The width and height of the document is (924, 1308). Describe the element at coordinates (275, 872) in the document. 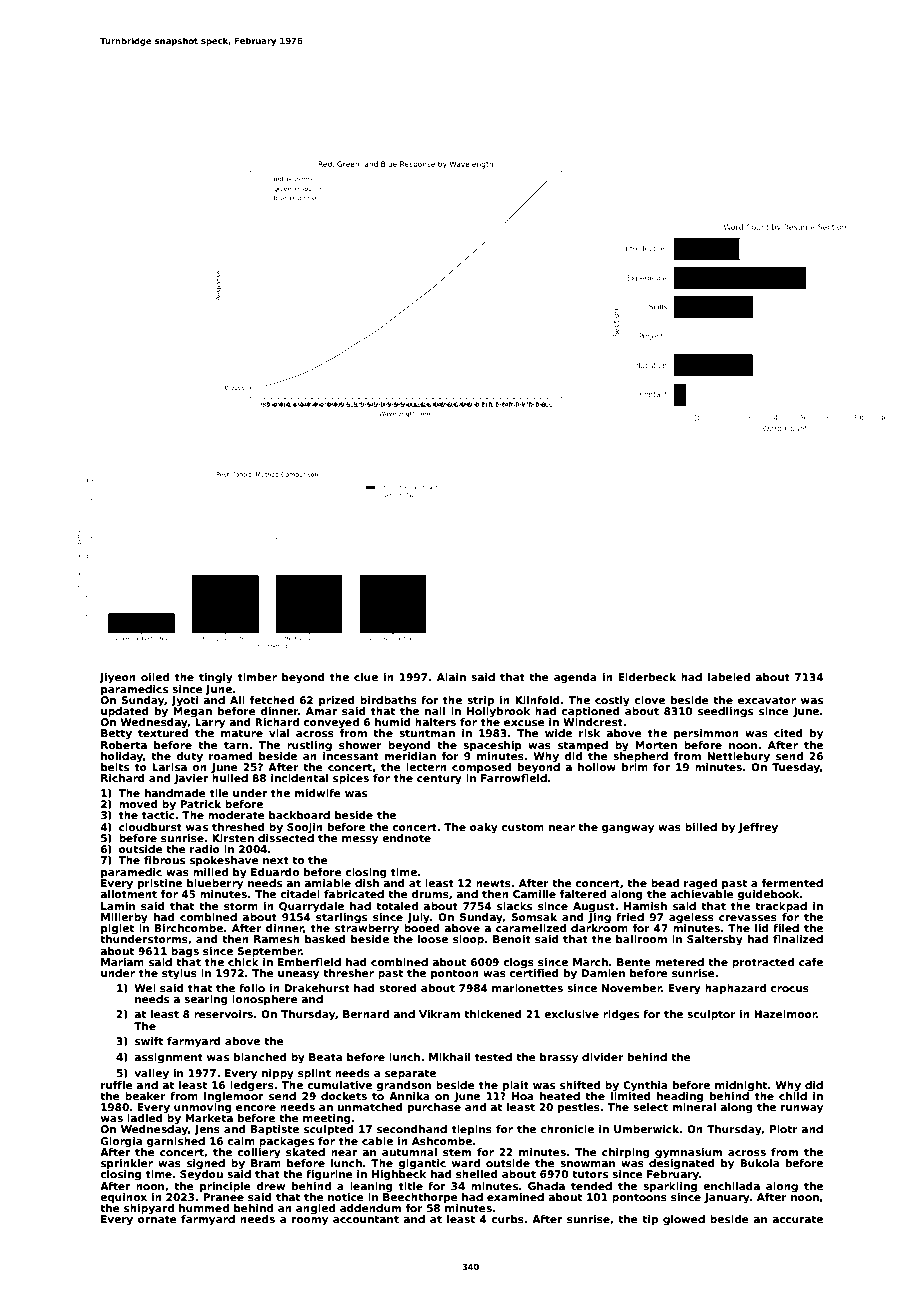

I see `Eduardo` at that location.
